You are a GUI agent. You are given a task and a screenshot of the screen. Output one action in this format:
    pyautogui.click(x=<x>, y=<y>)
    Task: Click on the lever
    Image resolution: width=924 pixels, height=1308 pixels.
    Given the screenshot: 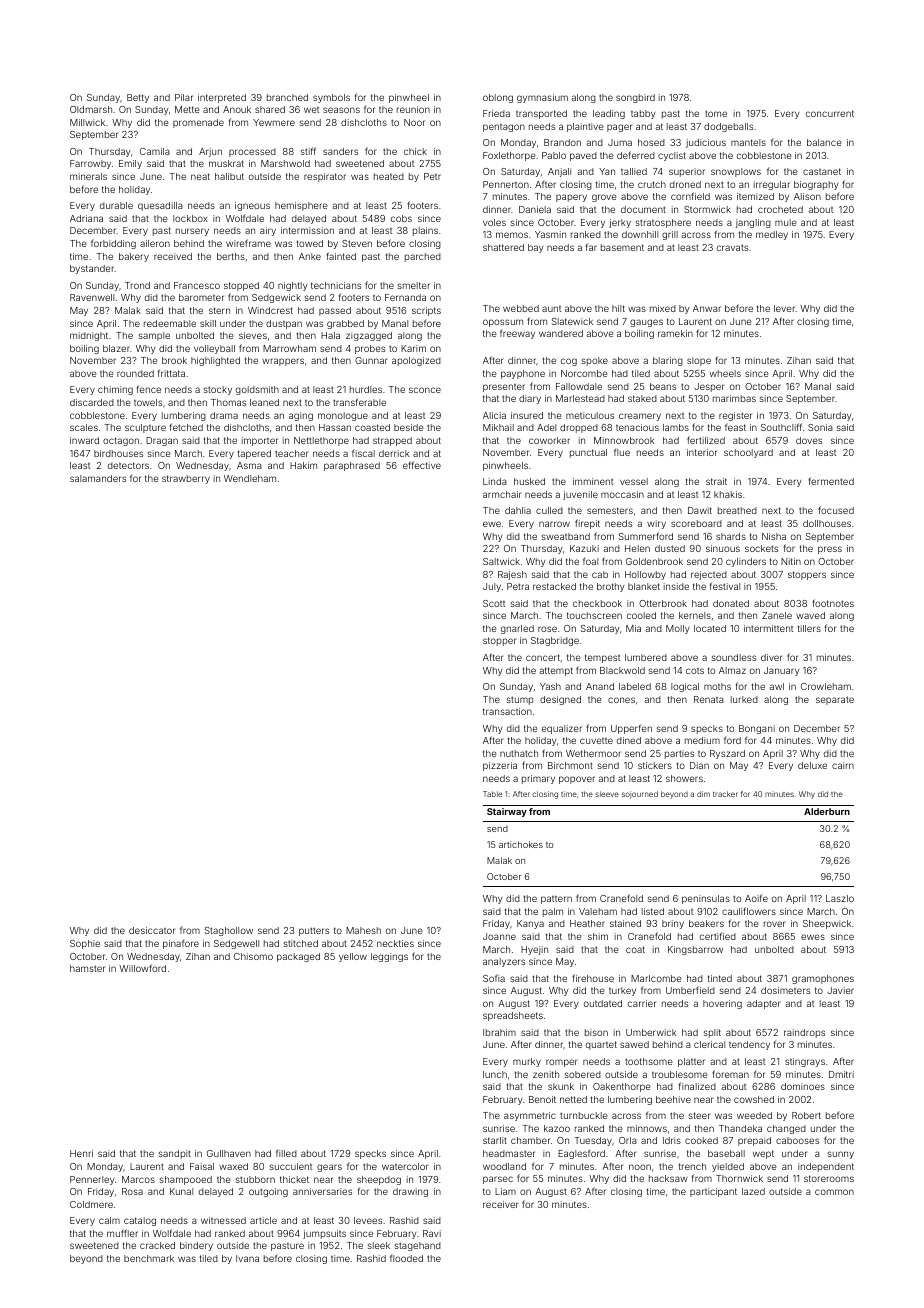 What is the action you would take?
    pyautogui.click(x=785, y=308)
